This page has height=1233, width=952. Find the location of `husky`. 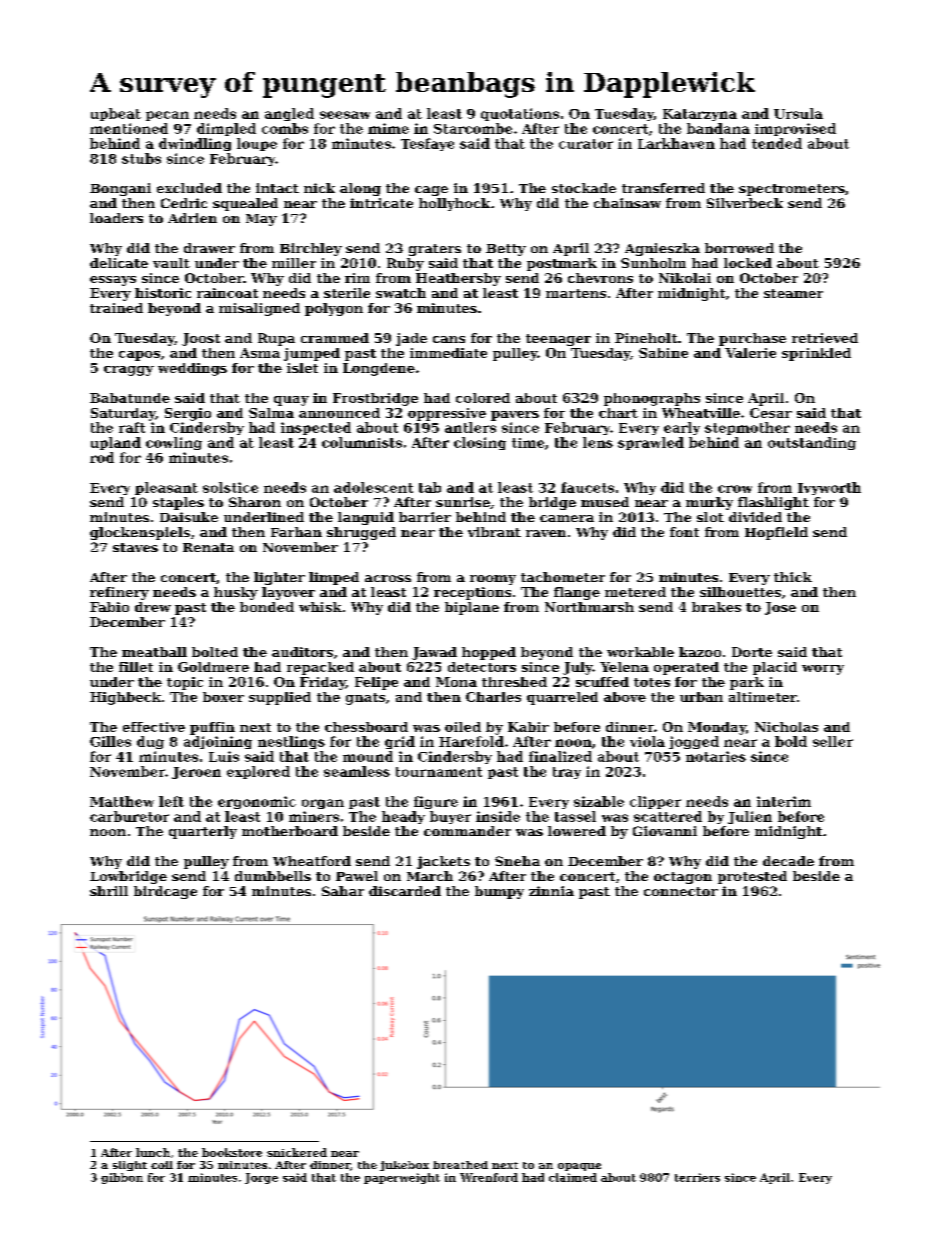

husky is located at coordinates (236, 593).
